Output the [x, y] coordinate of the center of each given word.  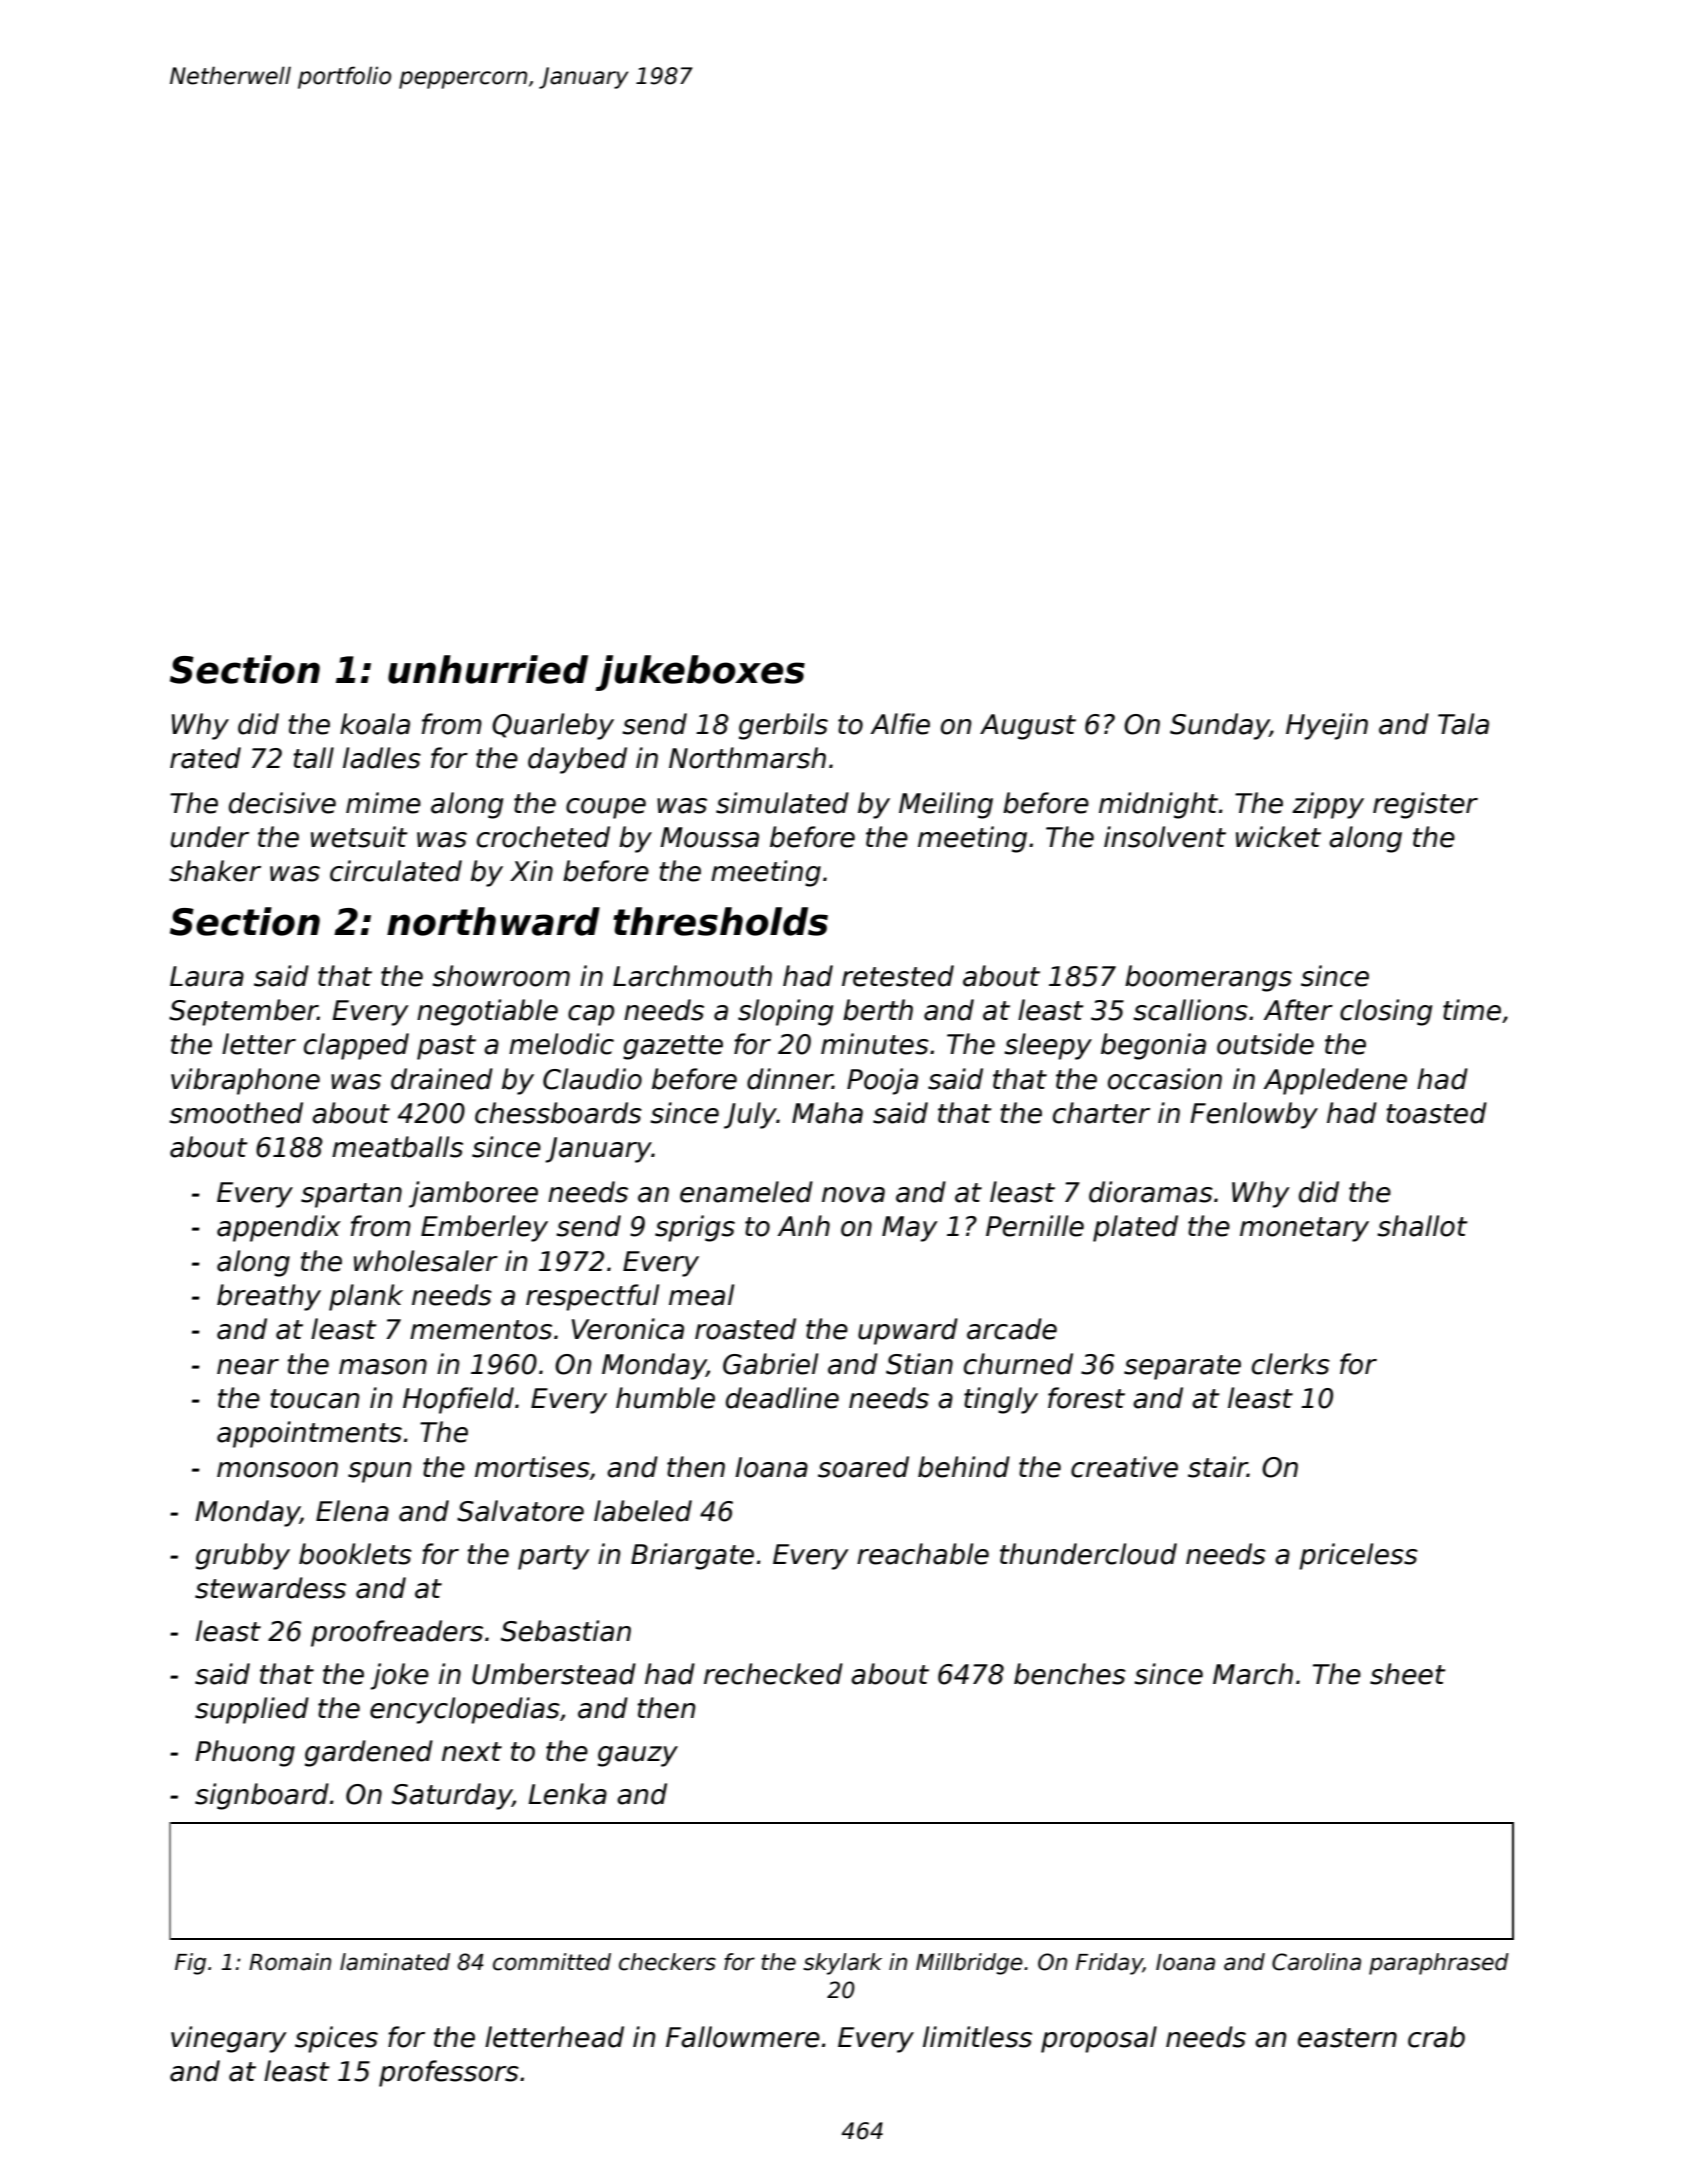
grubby [243, 1556]
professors [449, 2073]
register [1425, 805]
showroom [501, 976]
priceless [1358, 1556]
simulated [782, 803]
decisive [282, 803]
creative [1124, 1467]
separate [1182, 1367]
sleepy [1048, 1046]
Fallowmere [743, 2037]
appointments [309, 1434]
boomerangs [1208, 978]
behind [964, 1467]
